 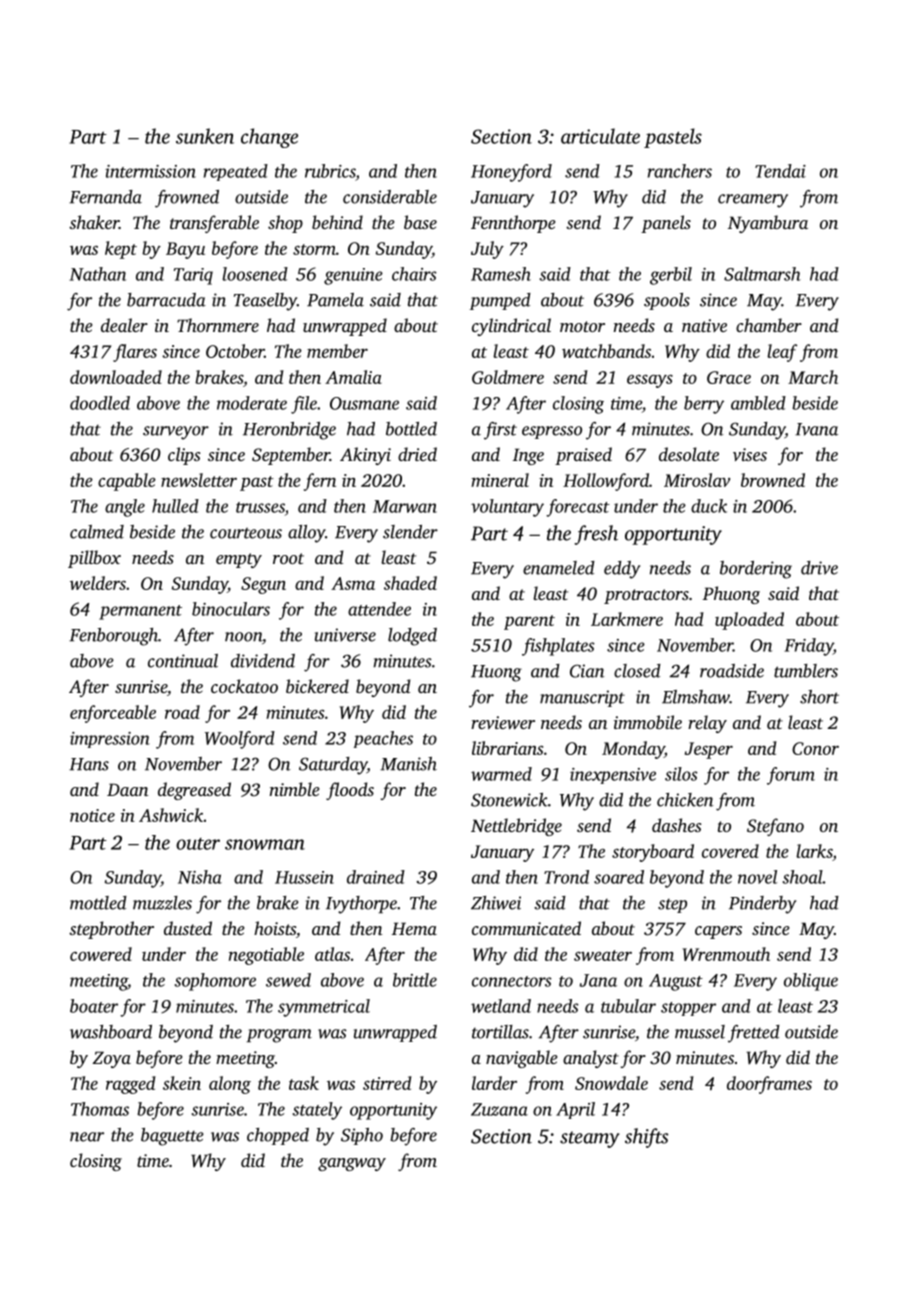 I want to click on Woolford, so click(x=240, y=740).
